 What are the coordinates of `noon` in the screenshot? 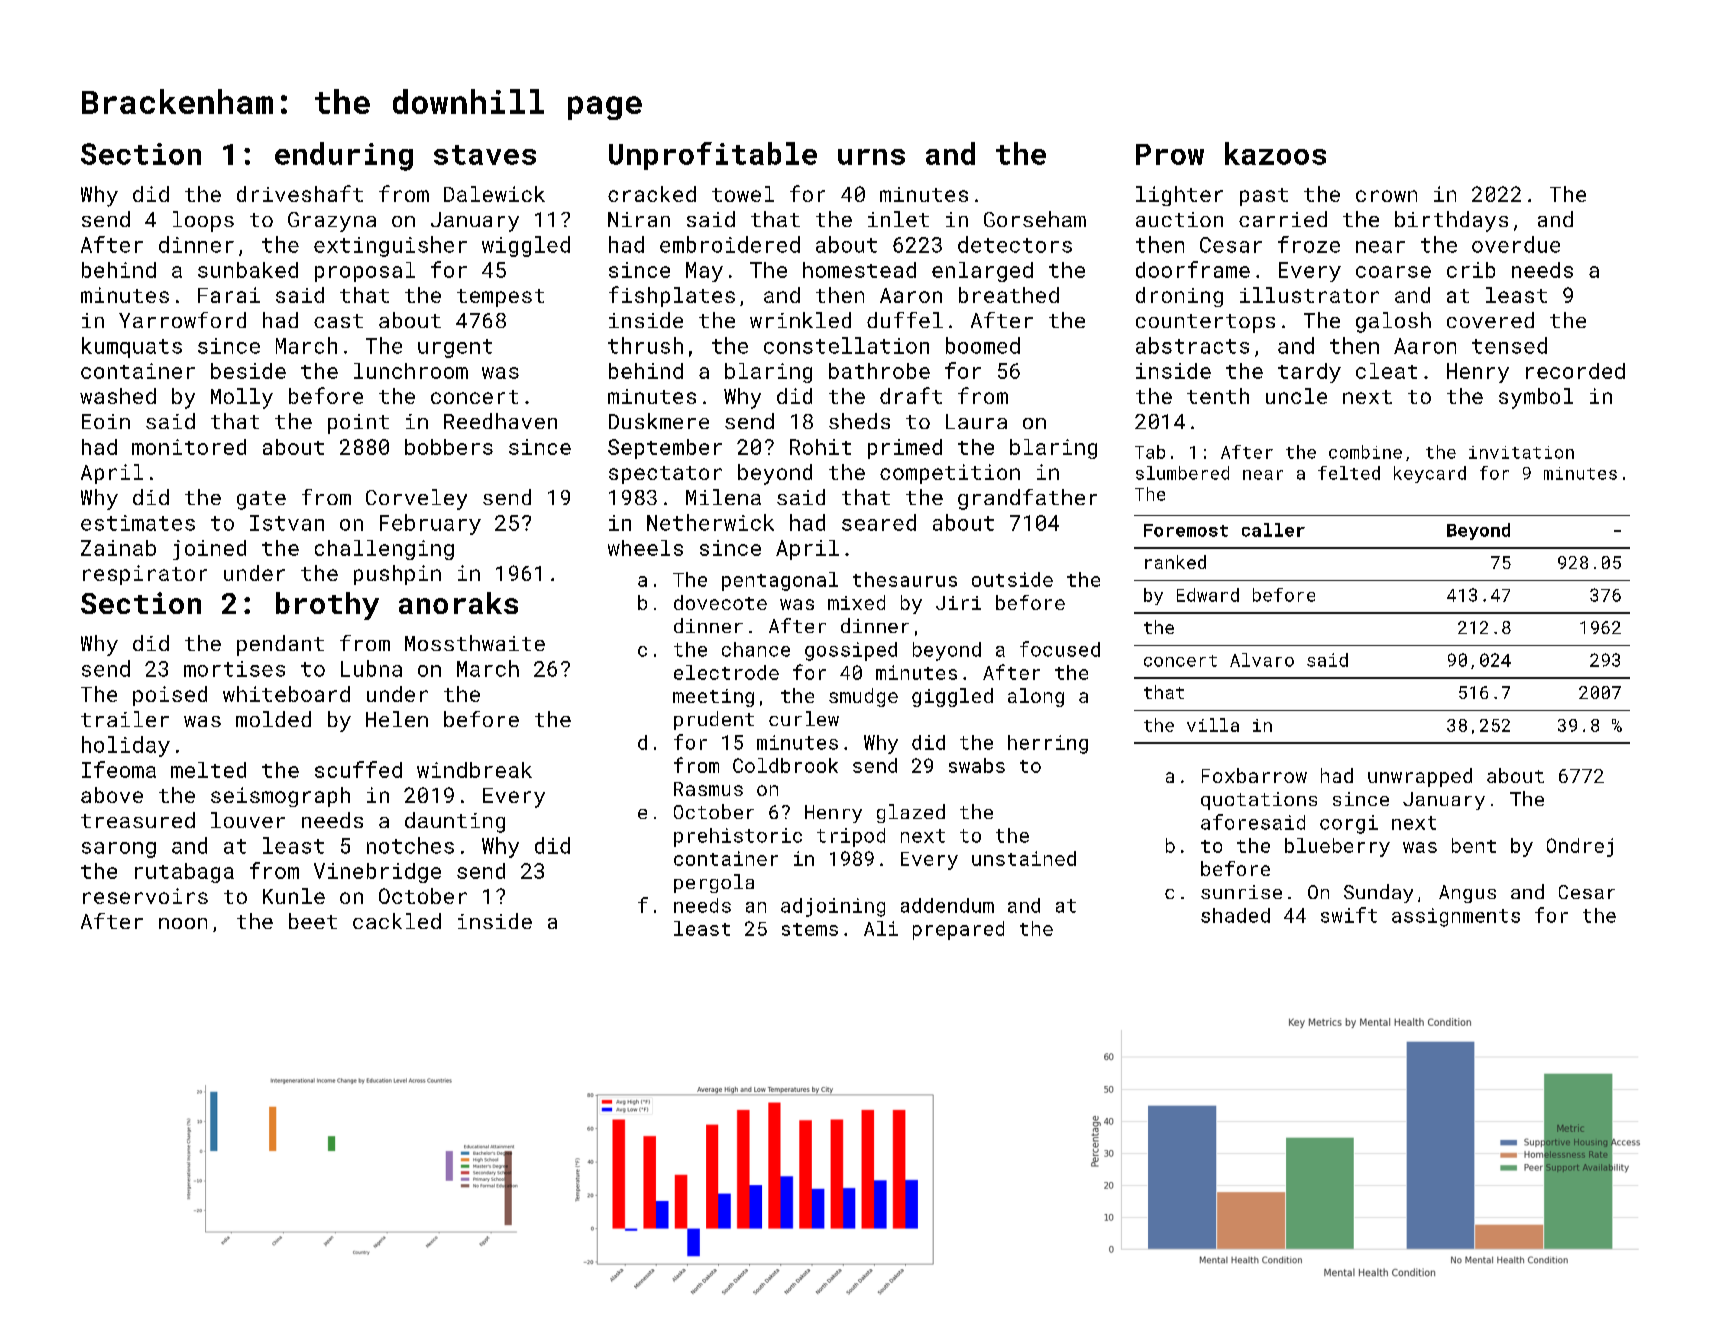 It's located at (183, 923).
